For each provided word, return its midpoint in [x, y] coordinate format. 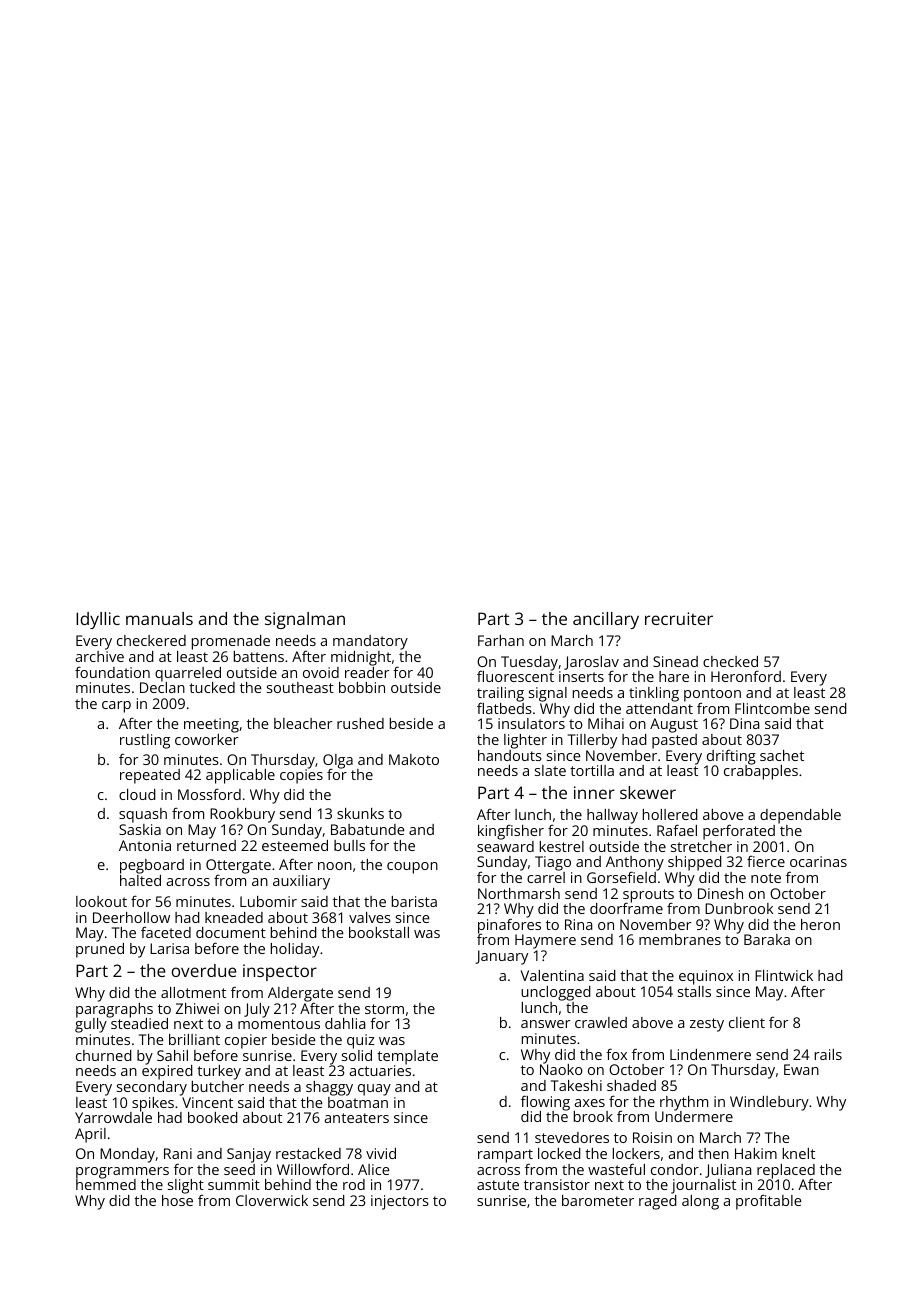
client [747, 1022]
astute [498, 1185]
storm [384, 1009]
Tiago [553, 863]
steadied [139, 1023]
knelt [799, 1153]
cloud [137, 794]
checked [730, 661]
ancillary [606, 620]
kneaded [234, 917]
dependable [800, 816]
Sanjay [249, 1155]
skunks [360, 813]
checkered [151, 640]
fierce [766, 861]
